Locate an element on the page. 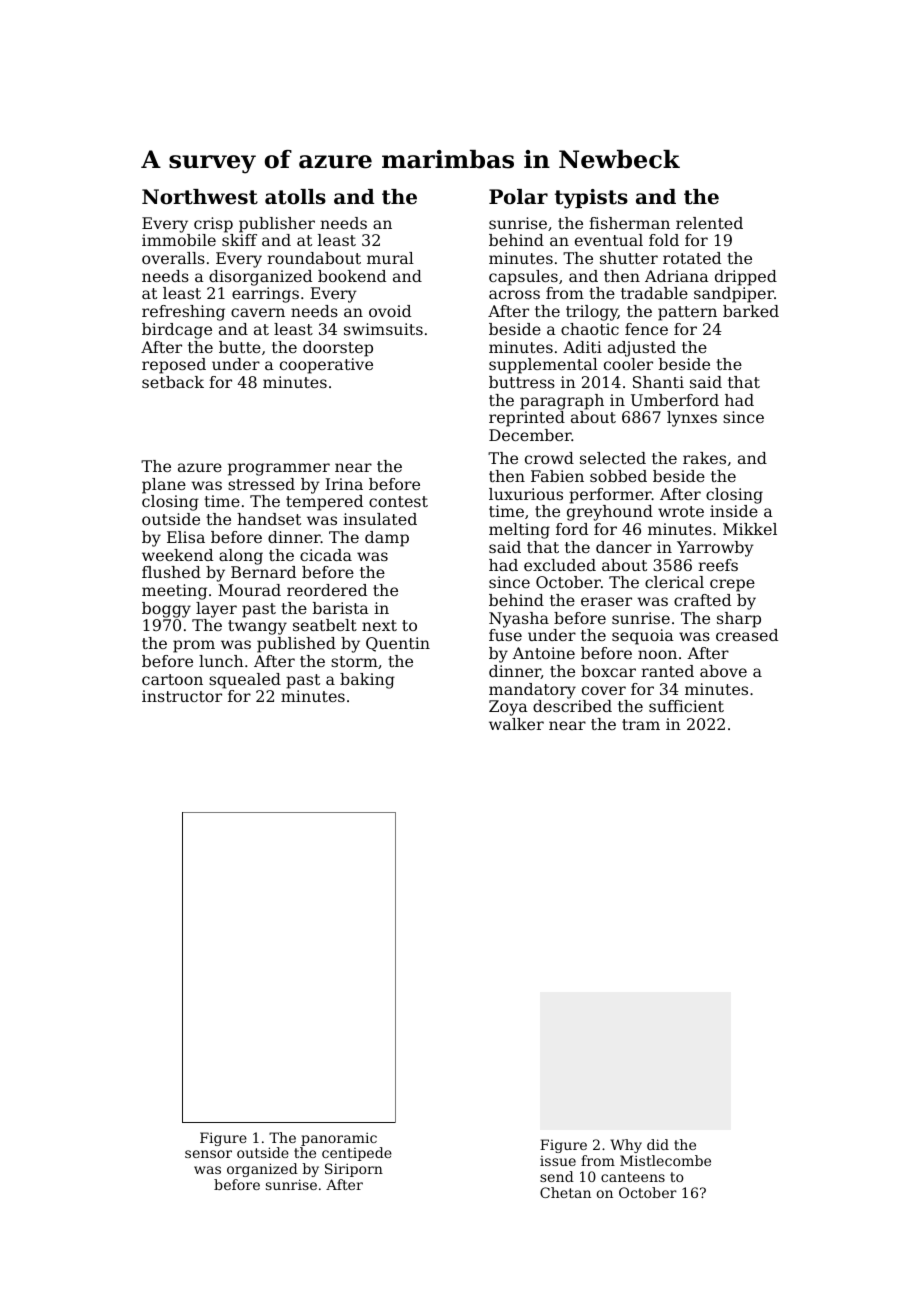 The width and height of the document is (924, 1311). barked is located at coordinates (751, 311).
